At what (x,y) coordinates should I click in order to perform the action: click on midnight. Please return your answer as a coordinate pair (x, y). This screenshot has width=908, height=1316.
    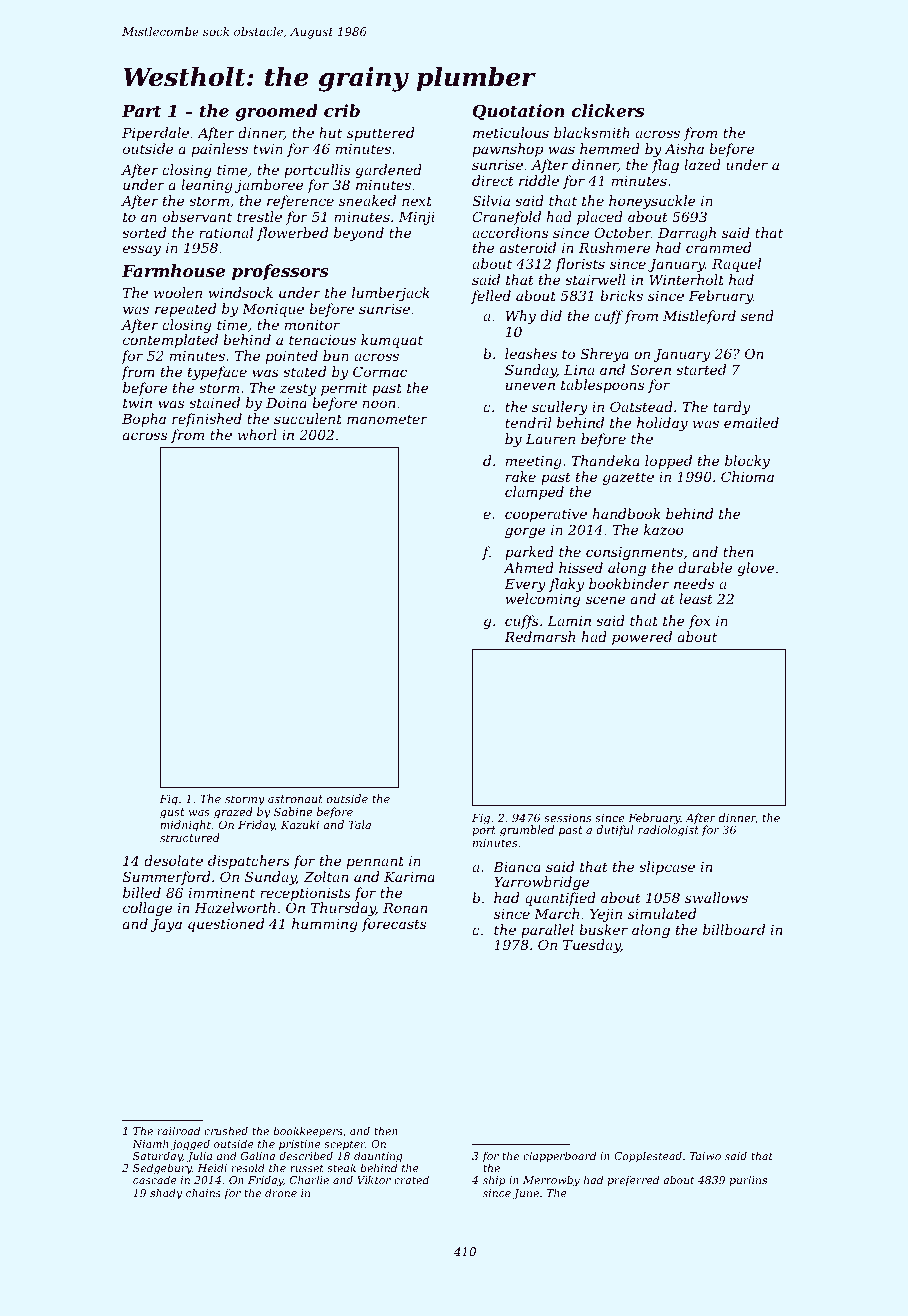
    Looking at the image, I should click on (185, 826).
